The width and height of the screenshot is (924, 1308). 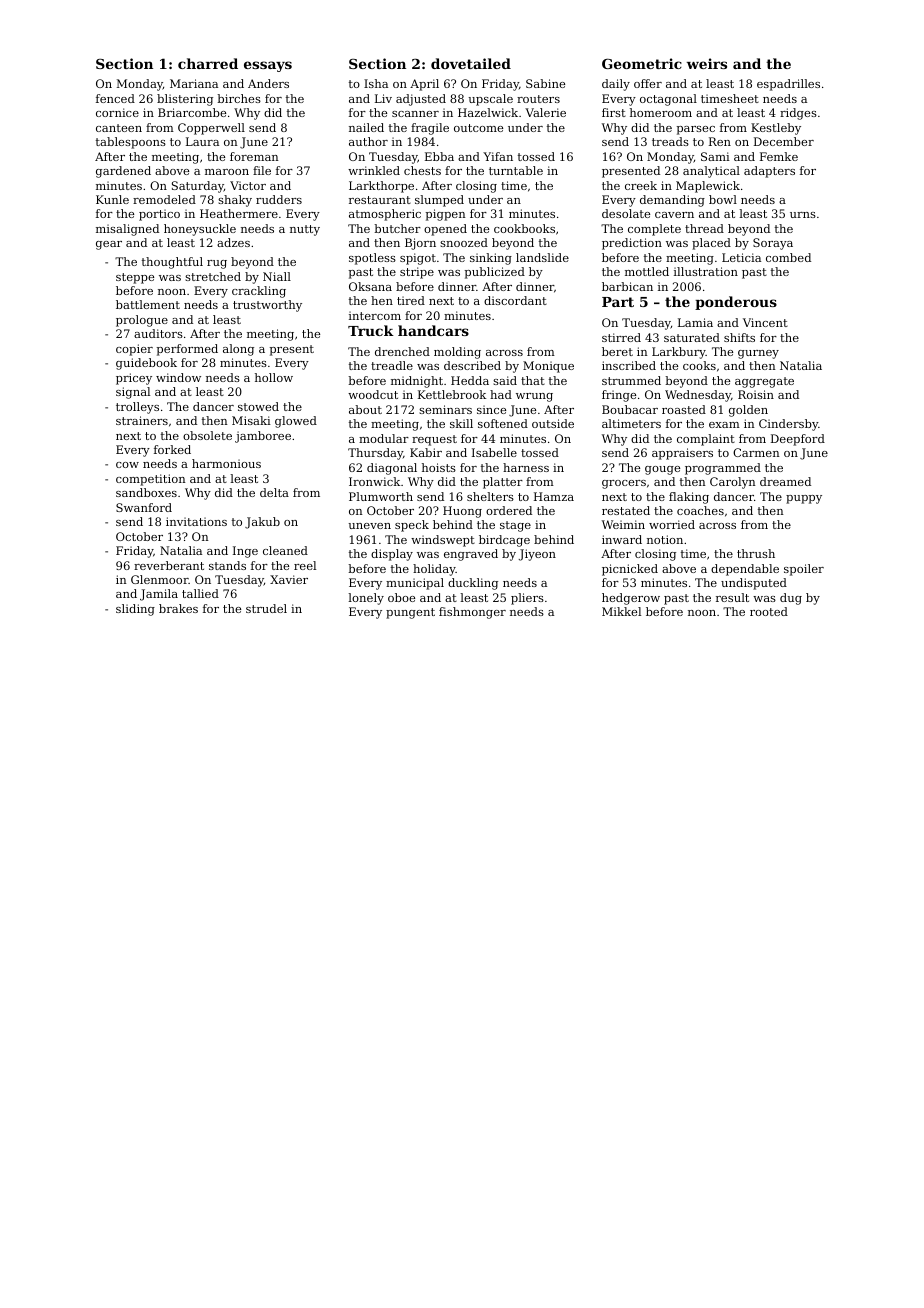 I want to click on espadrilles, so click(x=788, y=85).
